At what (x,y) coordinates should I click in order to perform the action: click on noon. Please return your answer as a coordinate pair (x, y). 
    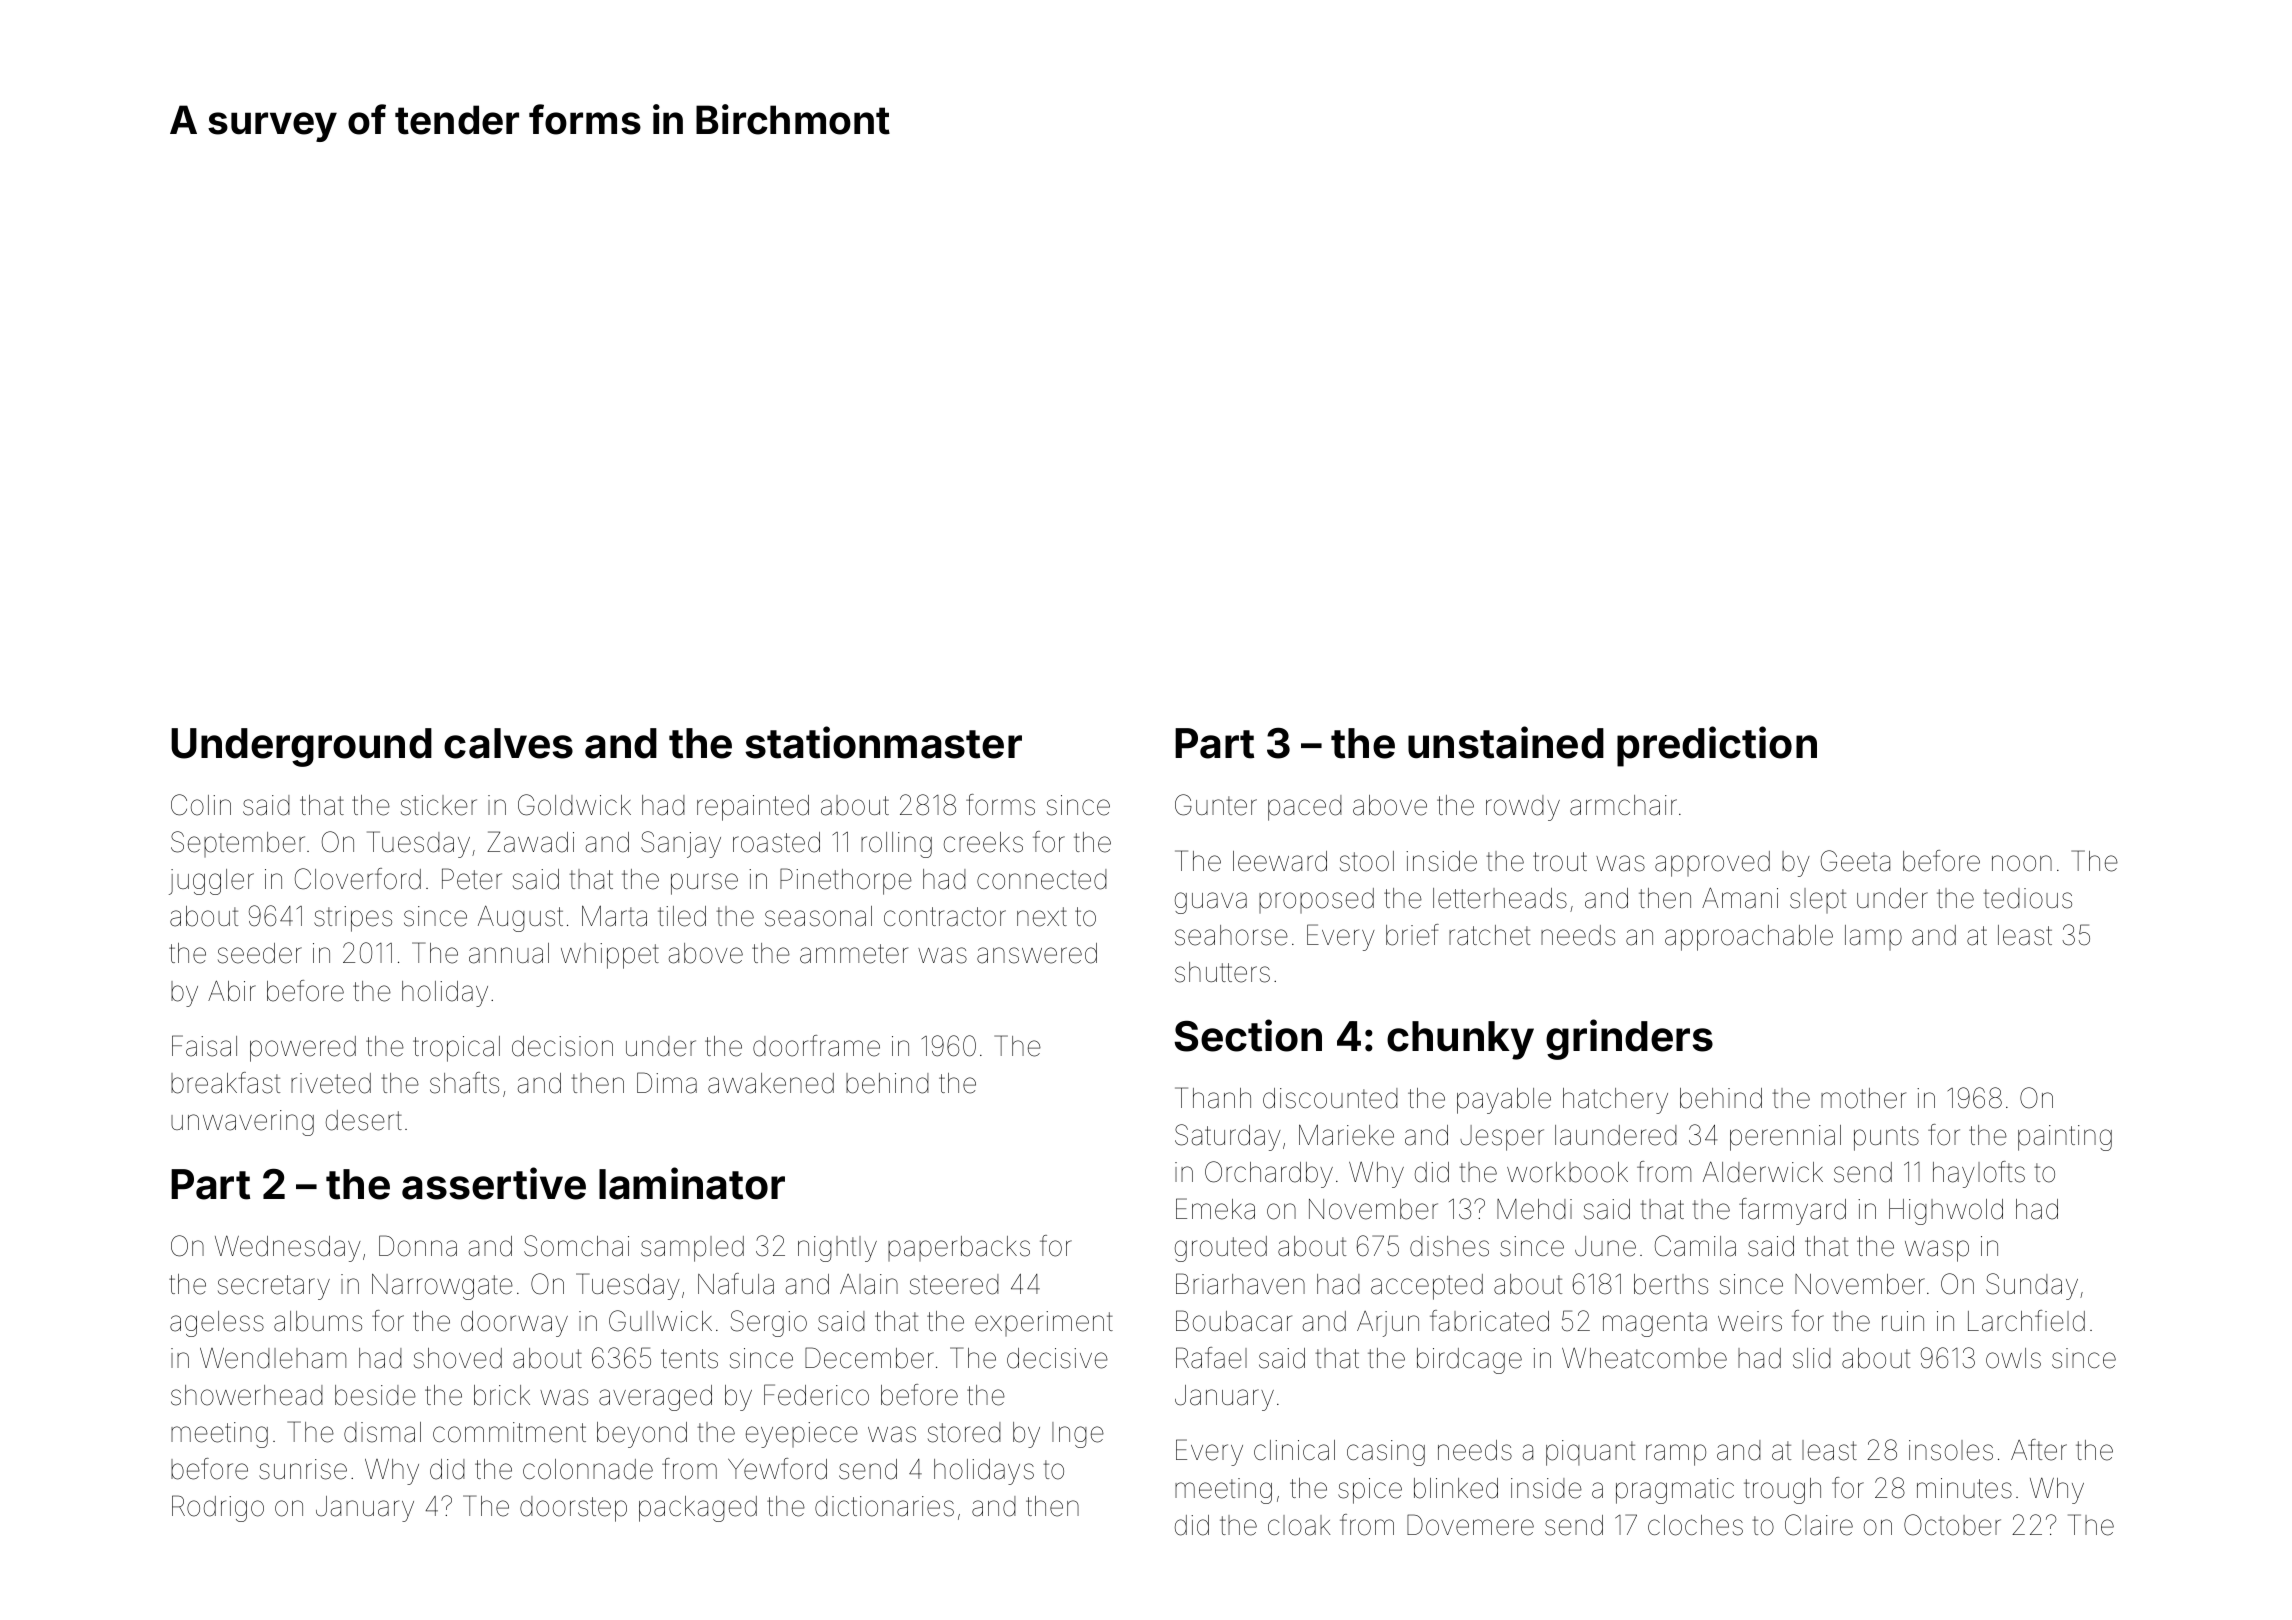
    Looking at the image, I should click on (2022, 863).
